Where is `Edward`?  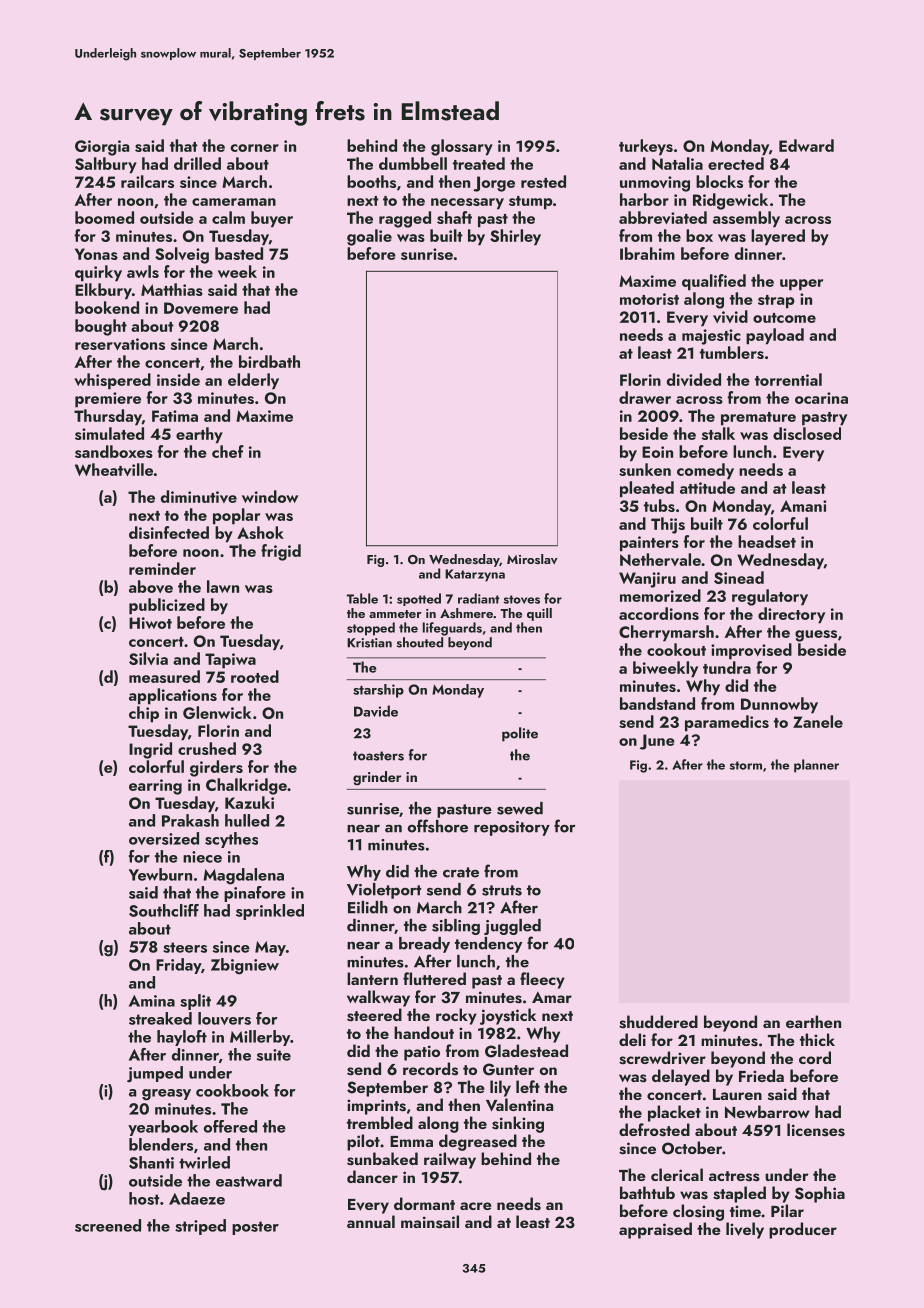
Edward is located at coordinates (806, 145).
